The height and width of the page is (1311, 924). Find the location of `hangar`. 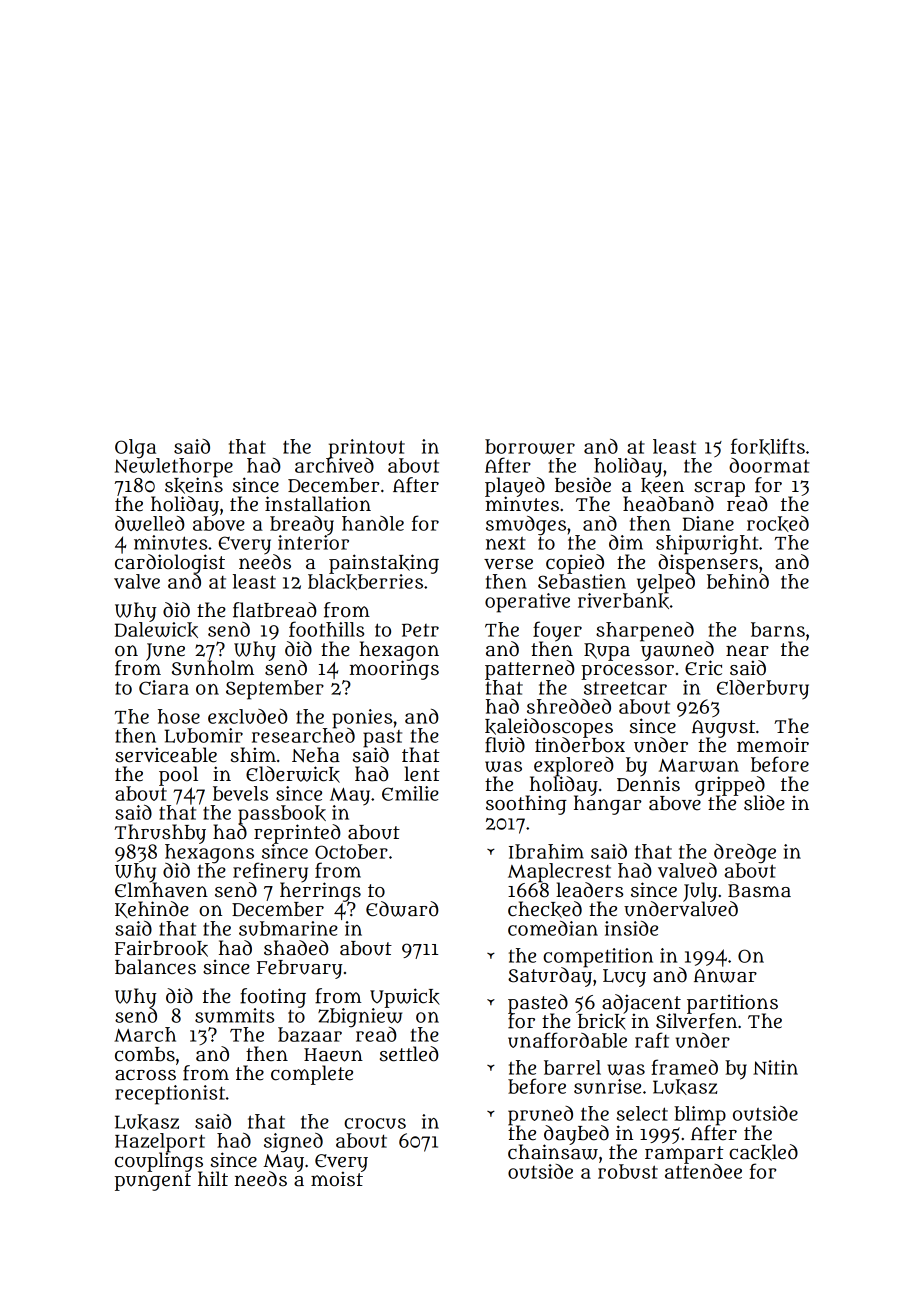

hangar is located at coordinates (608, 805).
